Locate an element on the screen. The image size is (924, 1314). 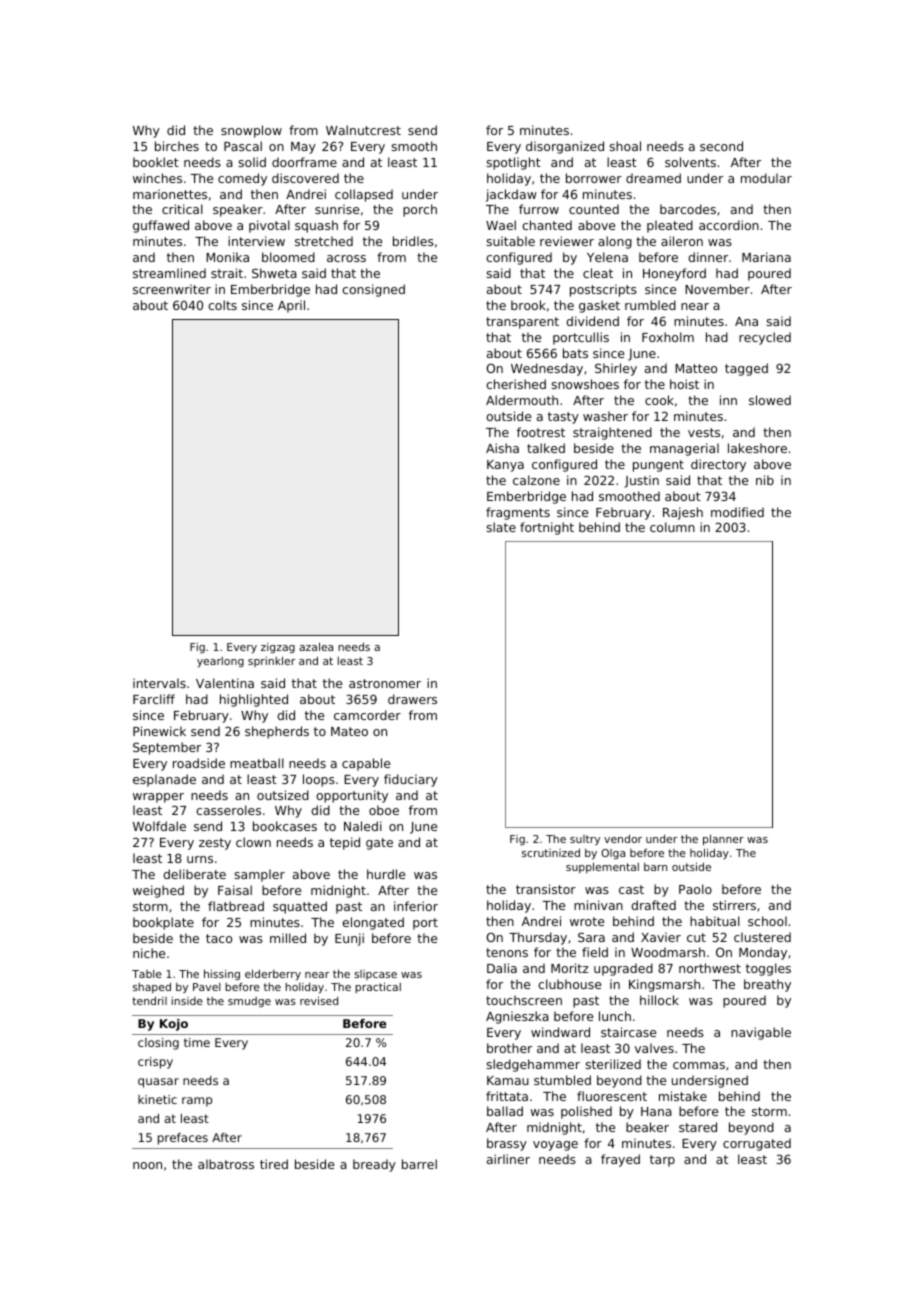
capable is located at coordinates (366, 764).
